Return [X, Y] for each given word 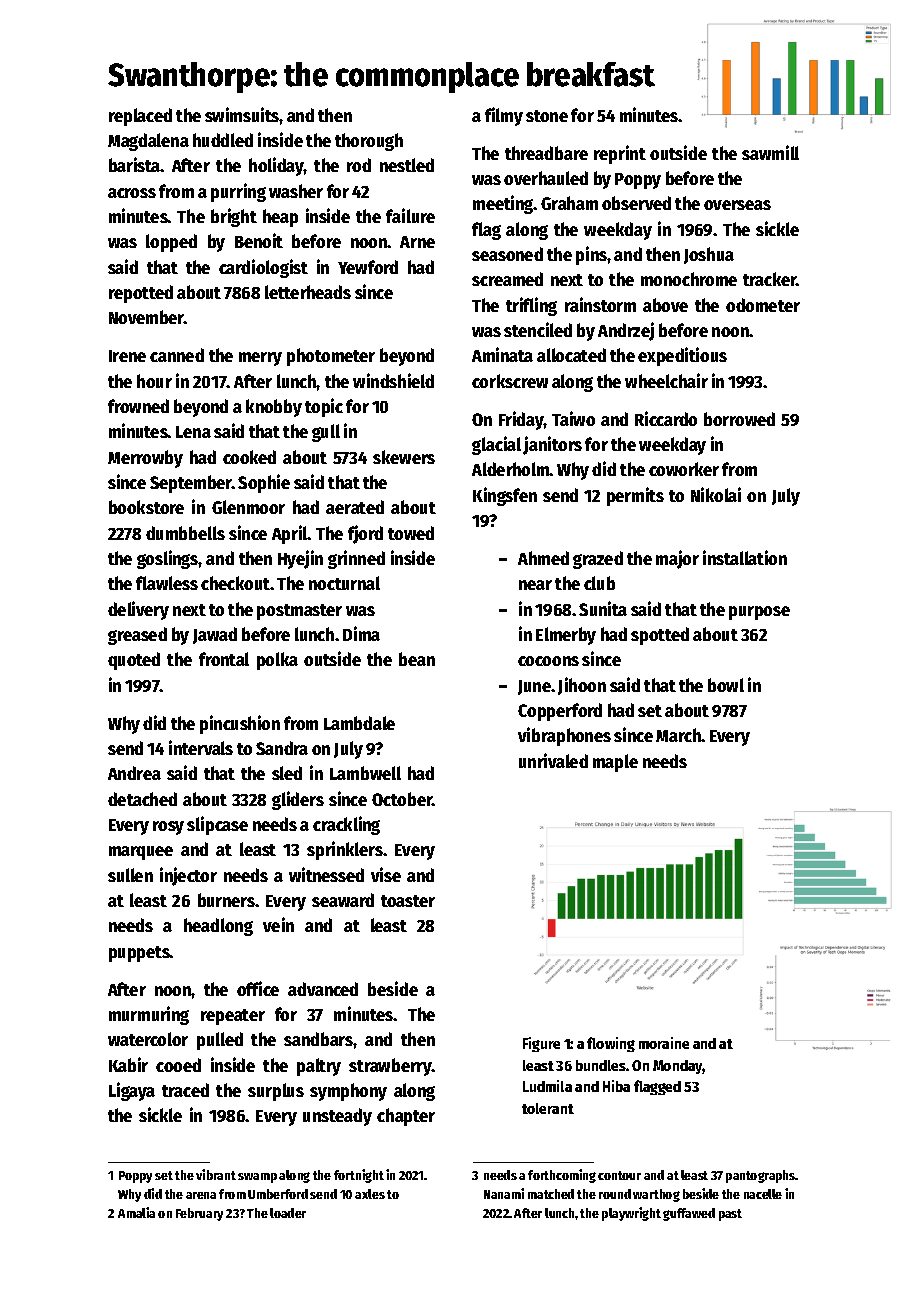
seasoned [507, 254]
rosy [168, 828]
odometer [763, 305]
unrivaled [553, 760]
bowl [726, 685]
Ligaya [132, 1091]
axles [370, 1194]
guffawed [689, 1214]
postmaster [299, 612]
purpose [759, 613]
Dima [361, 633]
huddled [223, 140]
